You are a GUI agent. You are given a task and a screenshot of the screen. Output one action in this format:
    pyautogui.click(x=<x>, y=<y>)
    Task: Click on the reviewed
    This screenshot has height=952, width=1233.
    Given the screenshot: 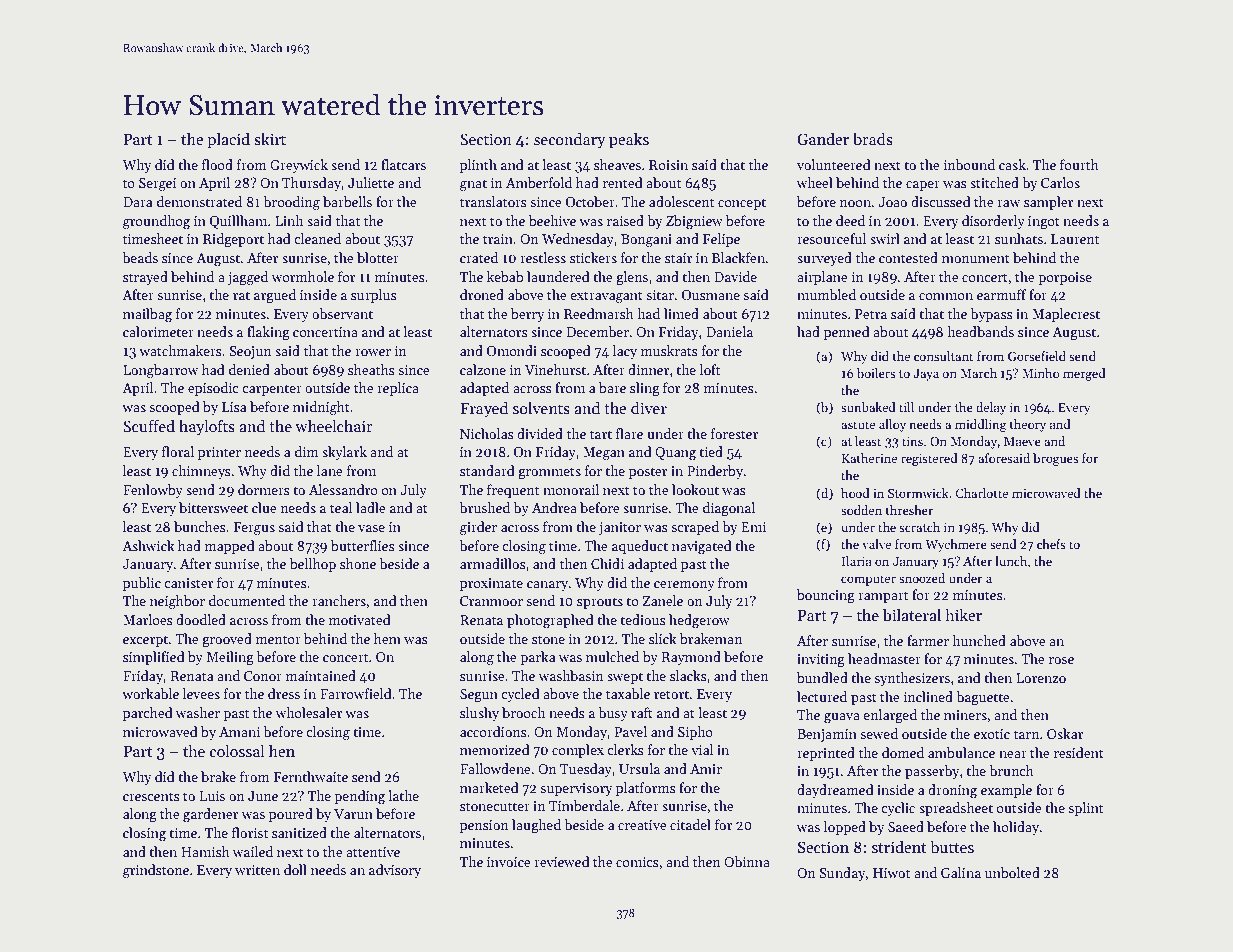 What is the action you would take?
    pyautogui.click(x=562, y=861)
